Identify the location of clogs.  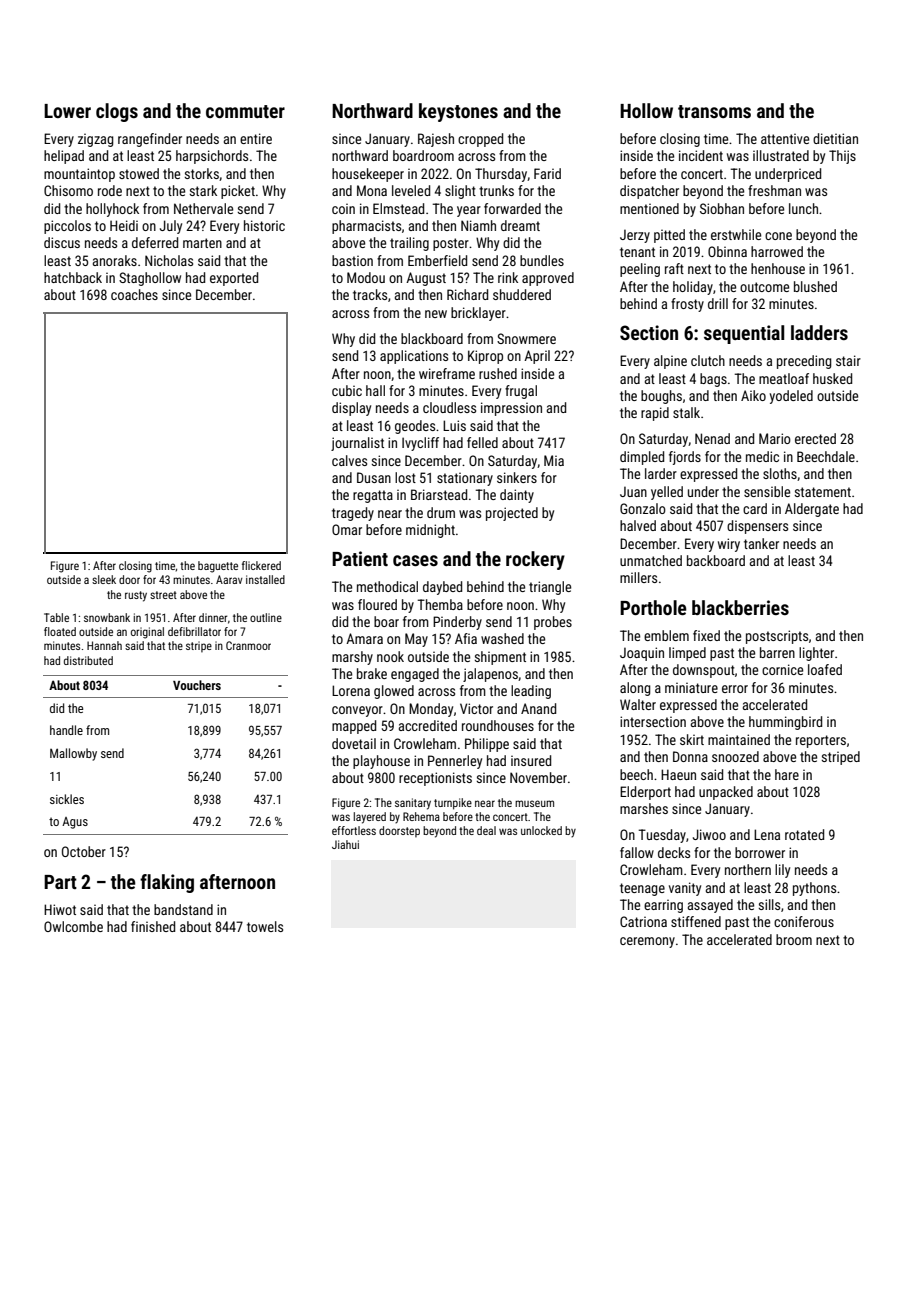
(117, 112).
